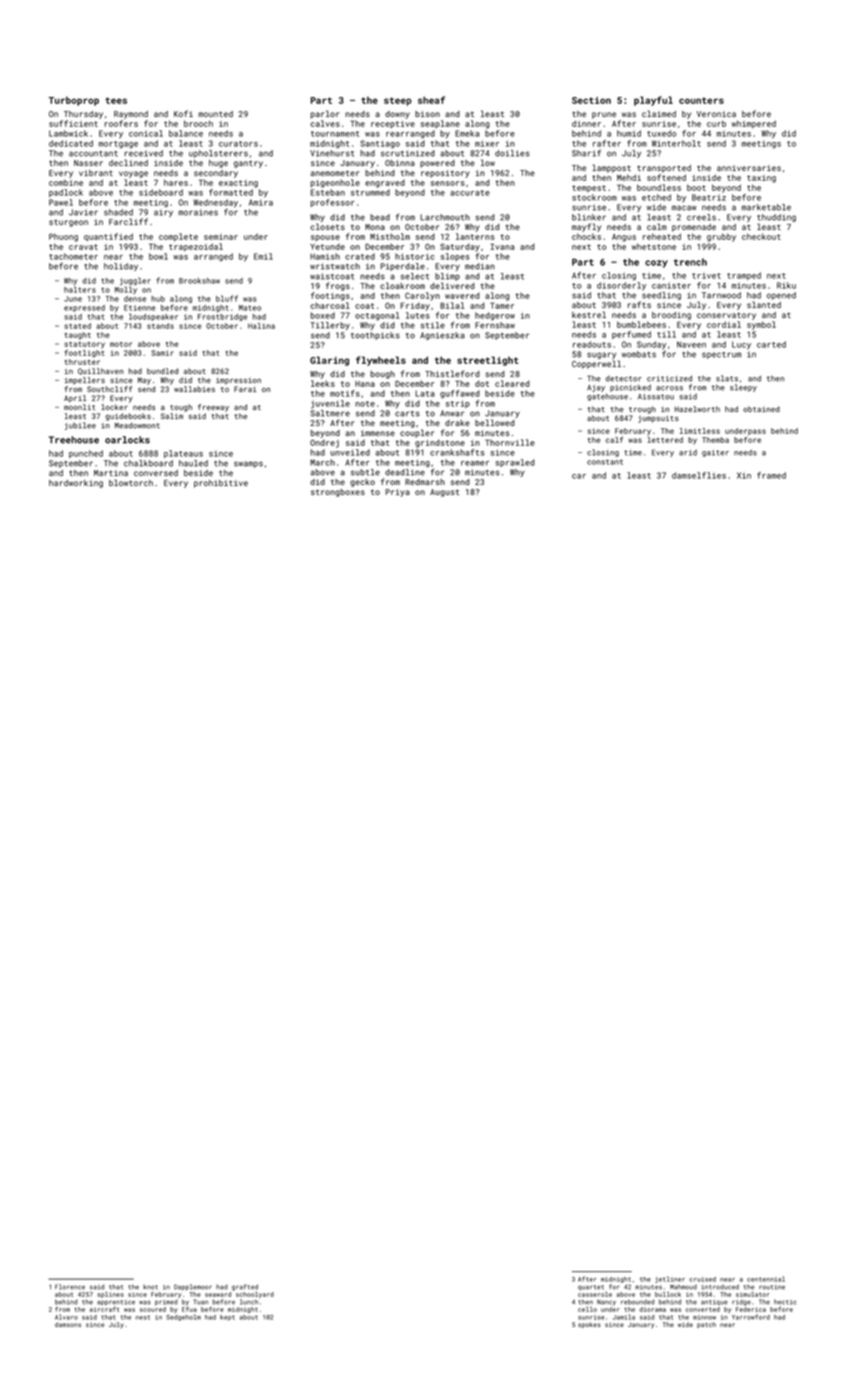  What do you see at coordinates (761, 236) in the screenshot?
I see `checkout` at bounding box center [761, 236].
